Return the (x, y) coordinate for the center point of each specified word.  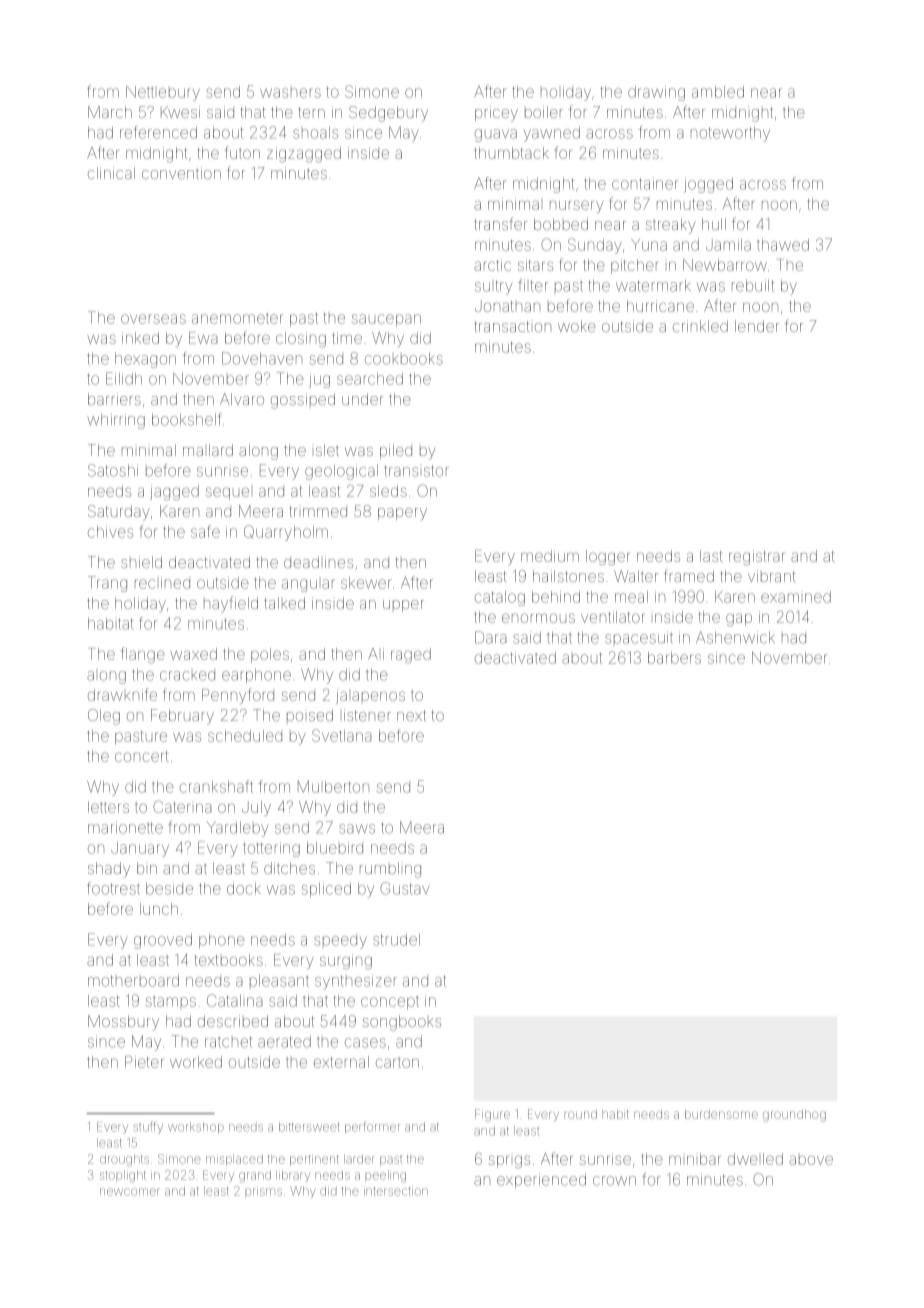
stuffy (148, 1127)
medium (550, 556)
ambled (718, 92)
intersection (396, 1191)
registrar (757, 558)
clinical (111, 173)
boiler (544, 112)
